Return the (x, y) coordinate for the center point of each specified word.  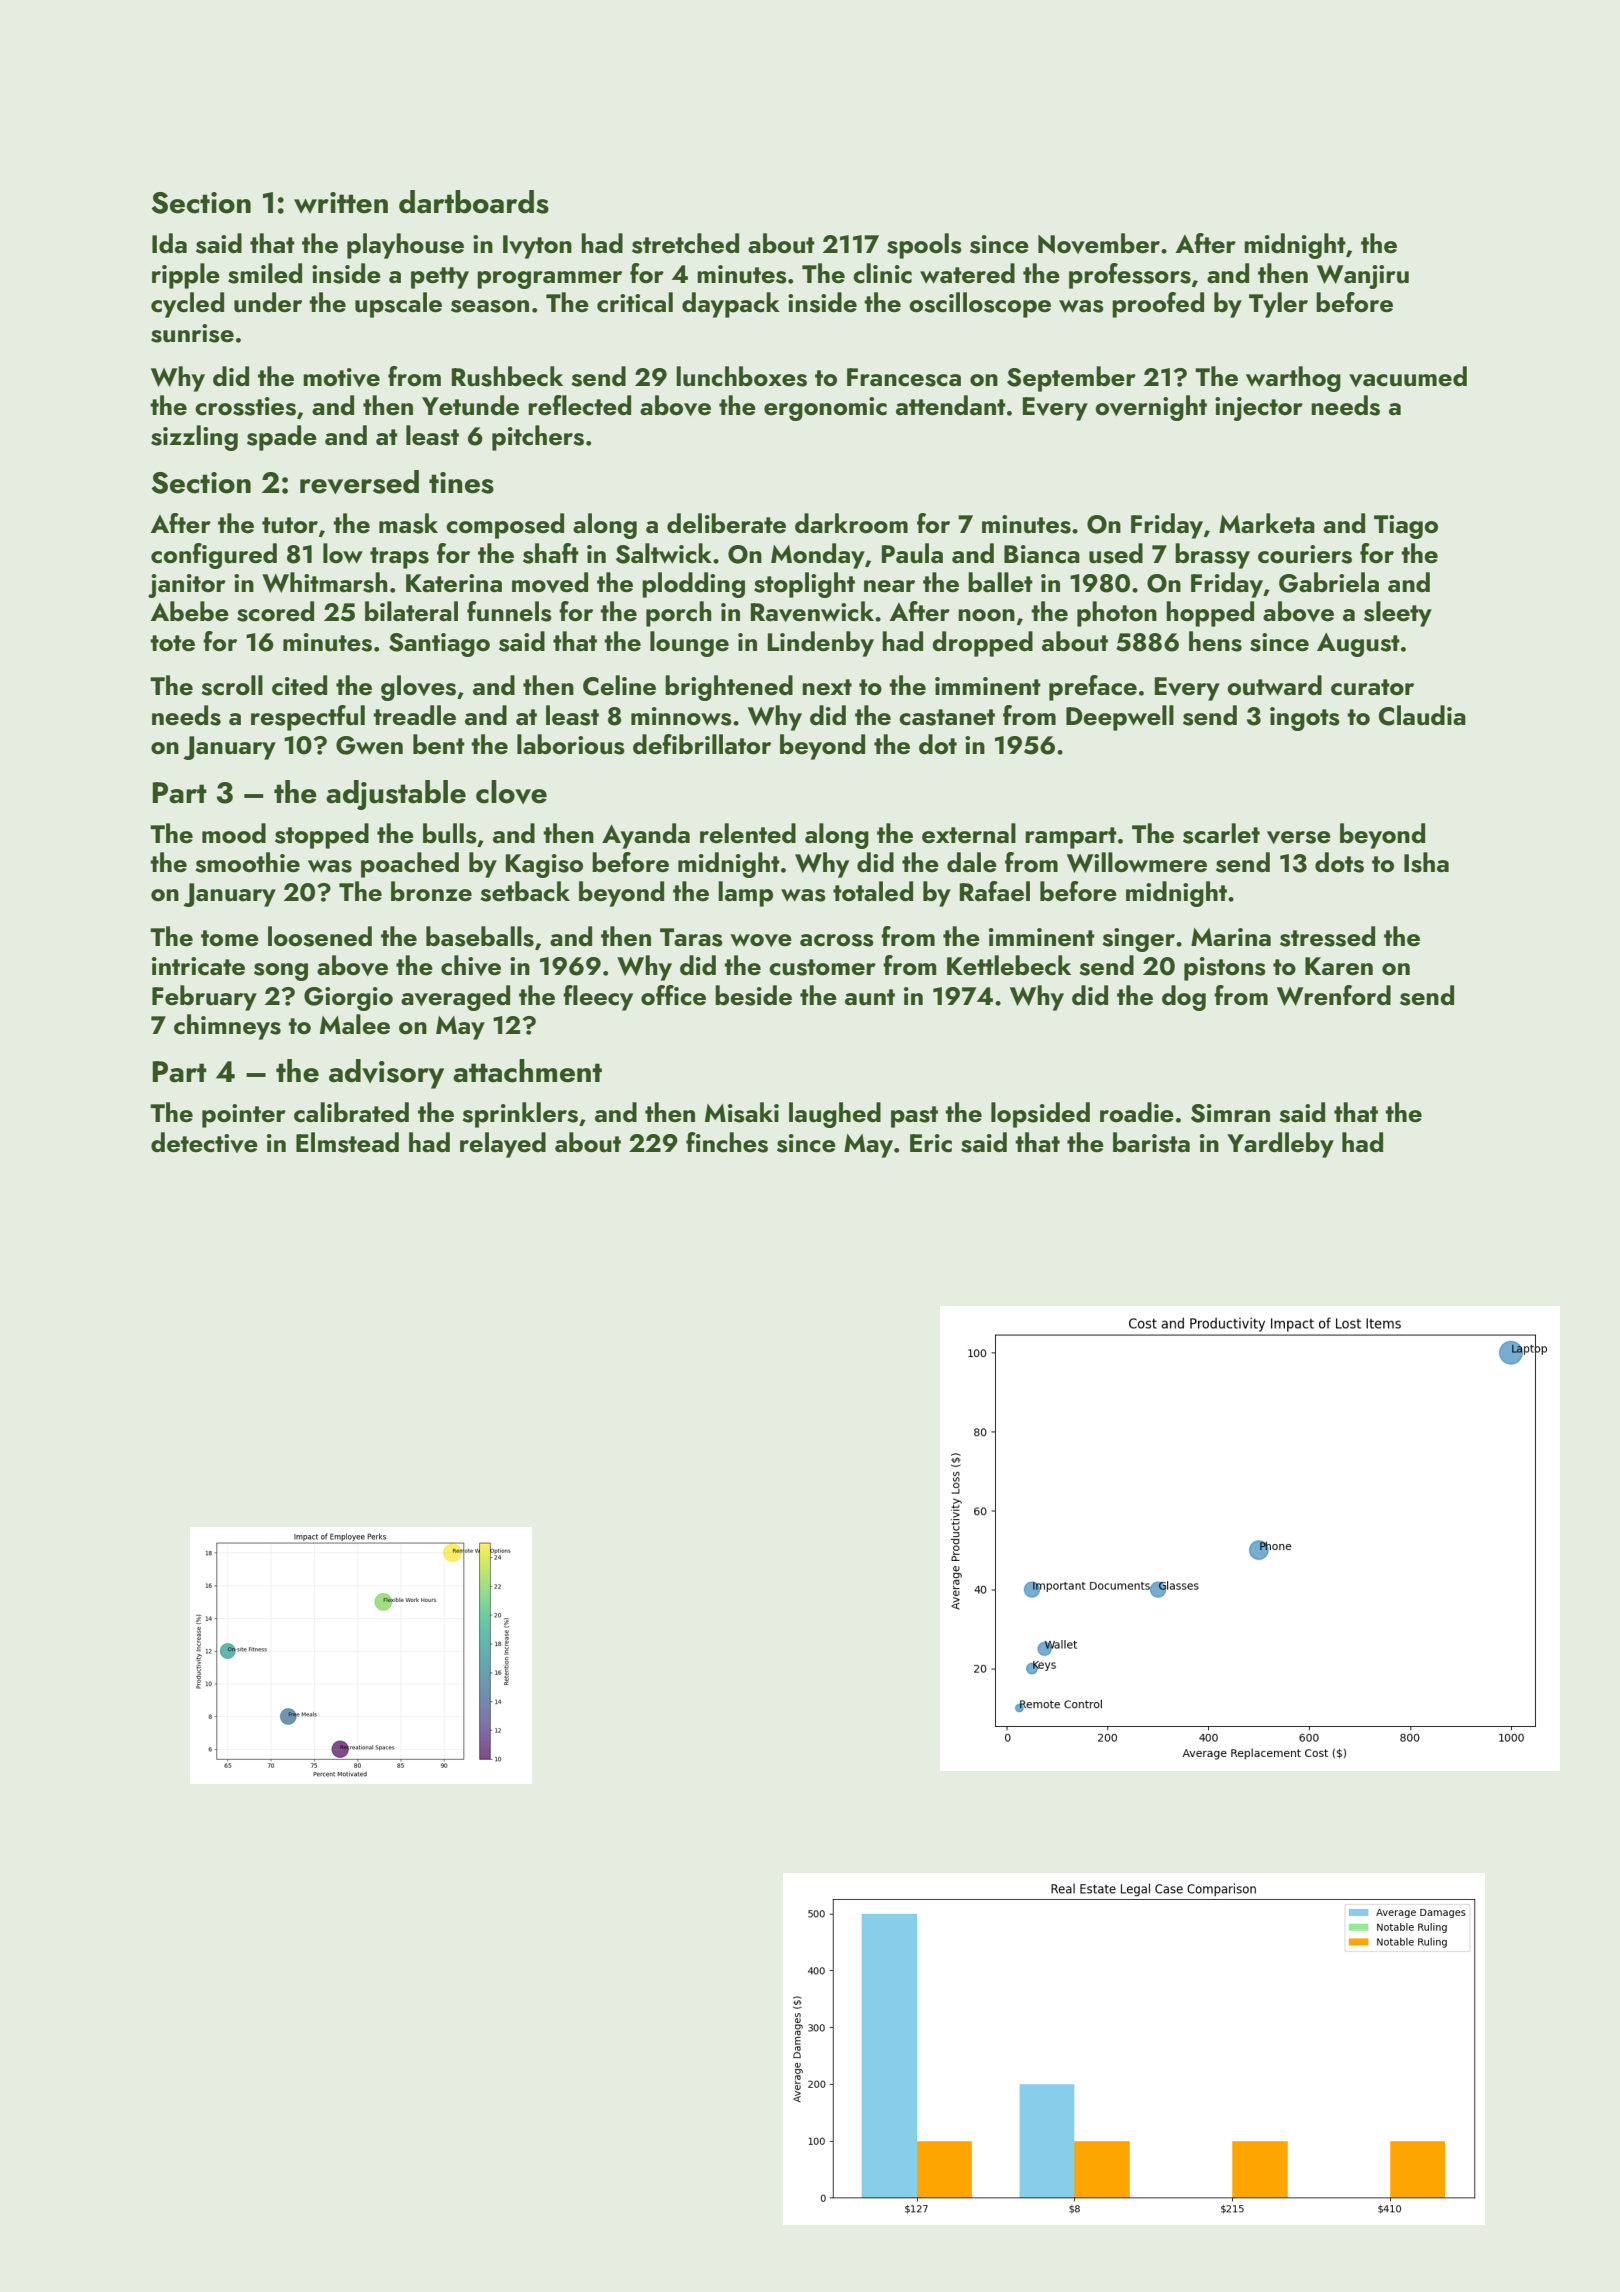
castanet (947, 717)
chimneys (227, 1027)
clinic (882, 273)
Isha (1426, 862)
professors (1130, 276)
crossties (245, 406)
